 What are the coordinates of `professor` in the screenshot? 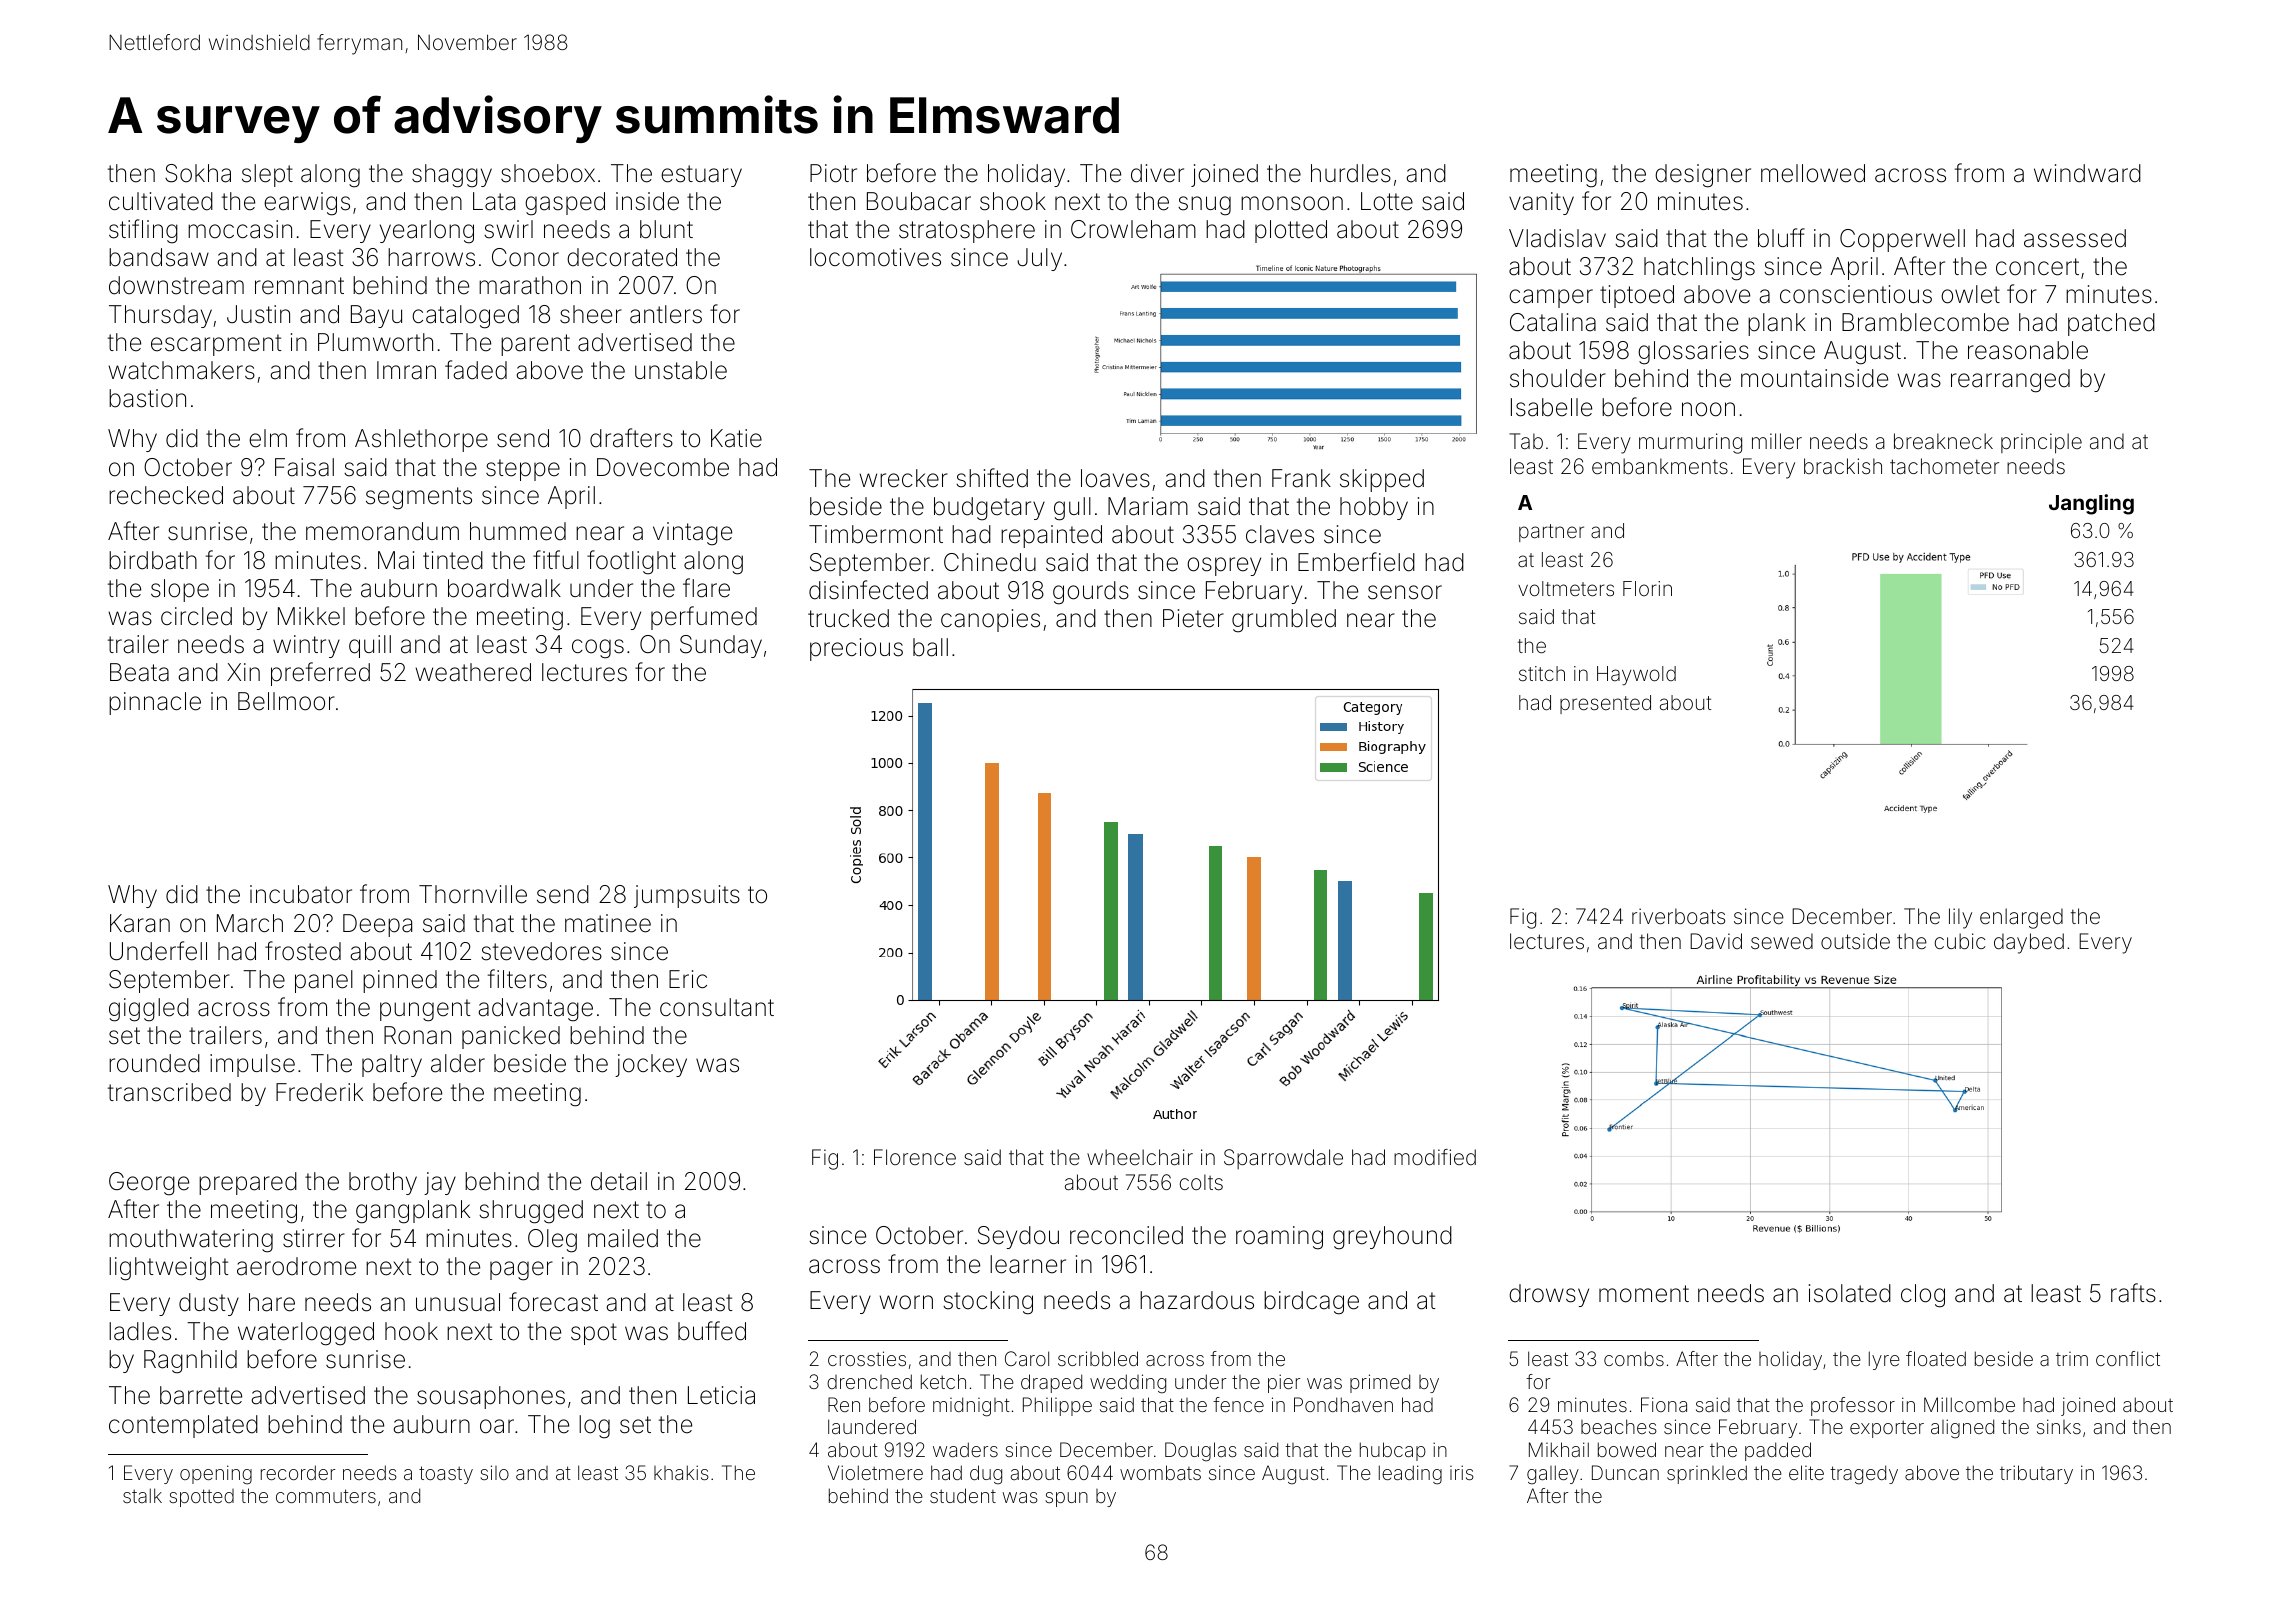 It's located at (1853, 1406).
